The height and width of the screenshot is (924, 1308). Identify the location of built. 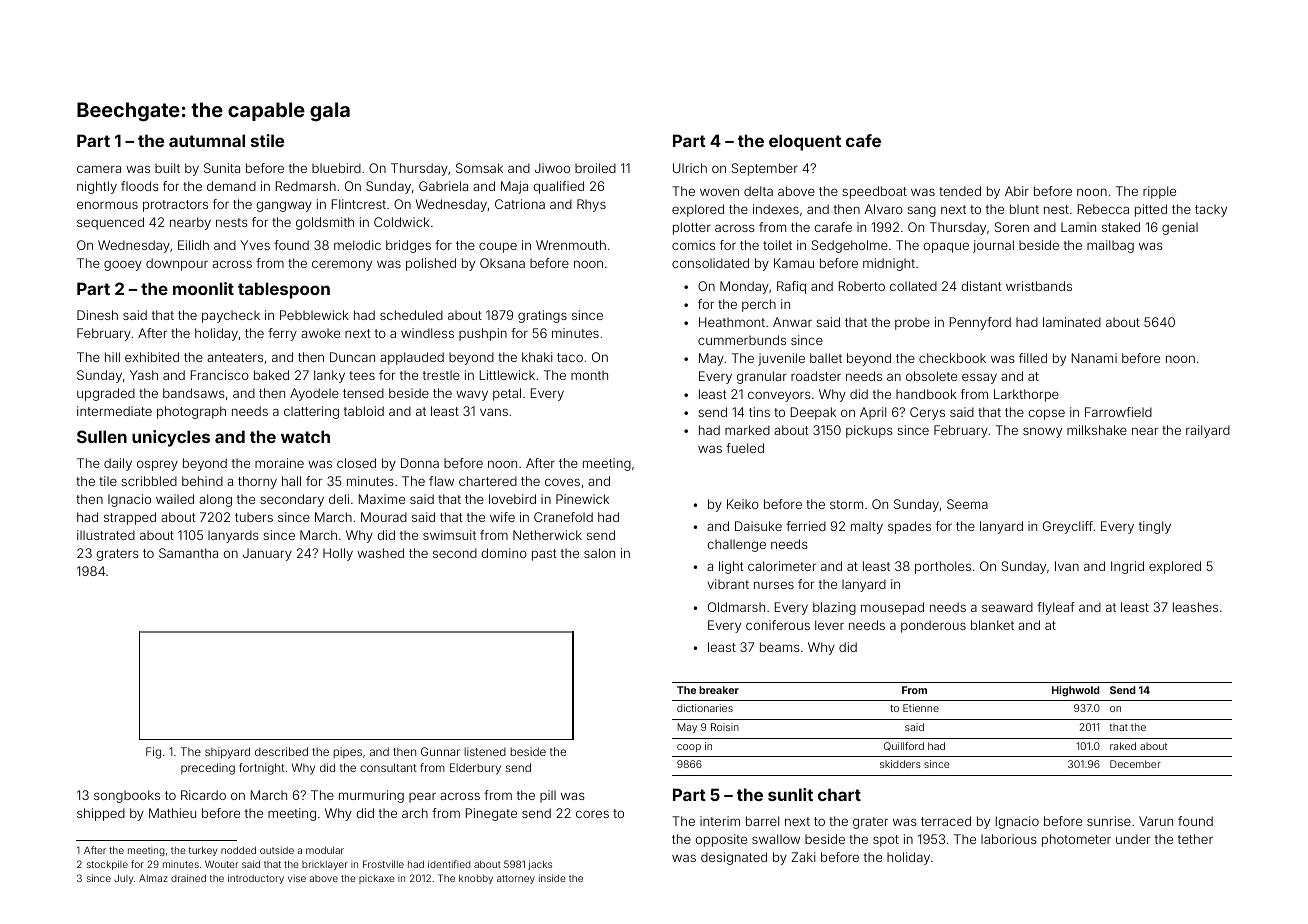
(167, 168).
